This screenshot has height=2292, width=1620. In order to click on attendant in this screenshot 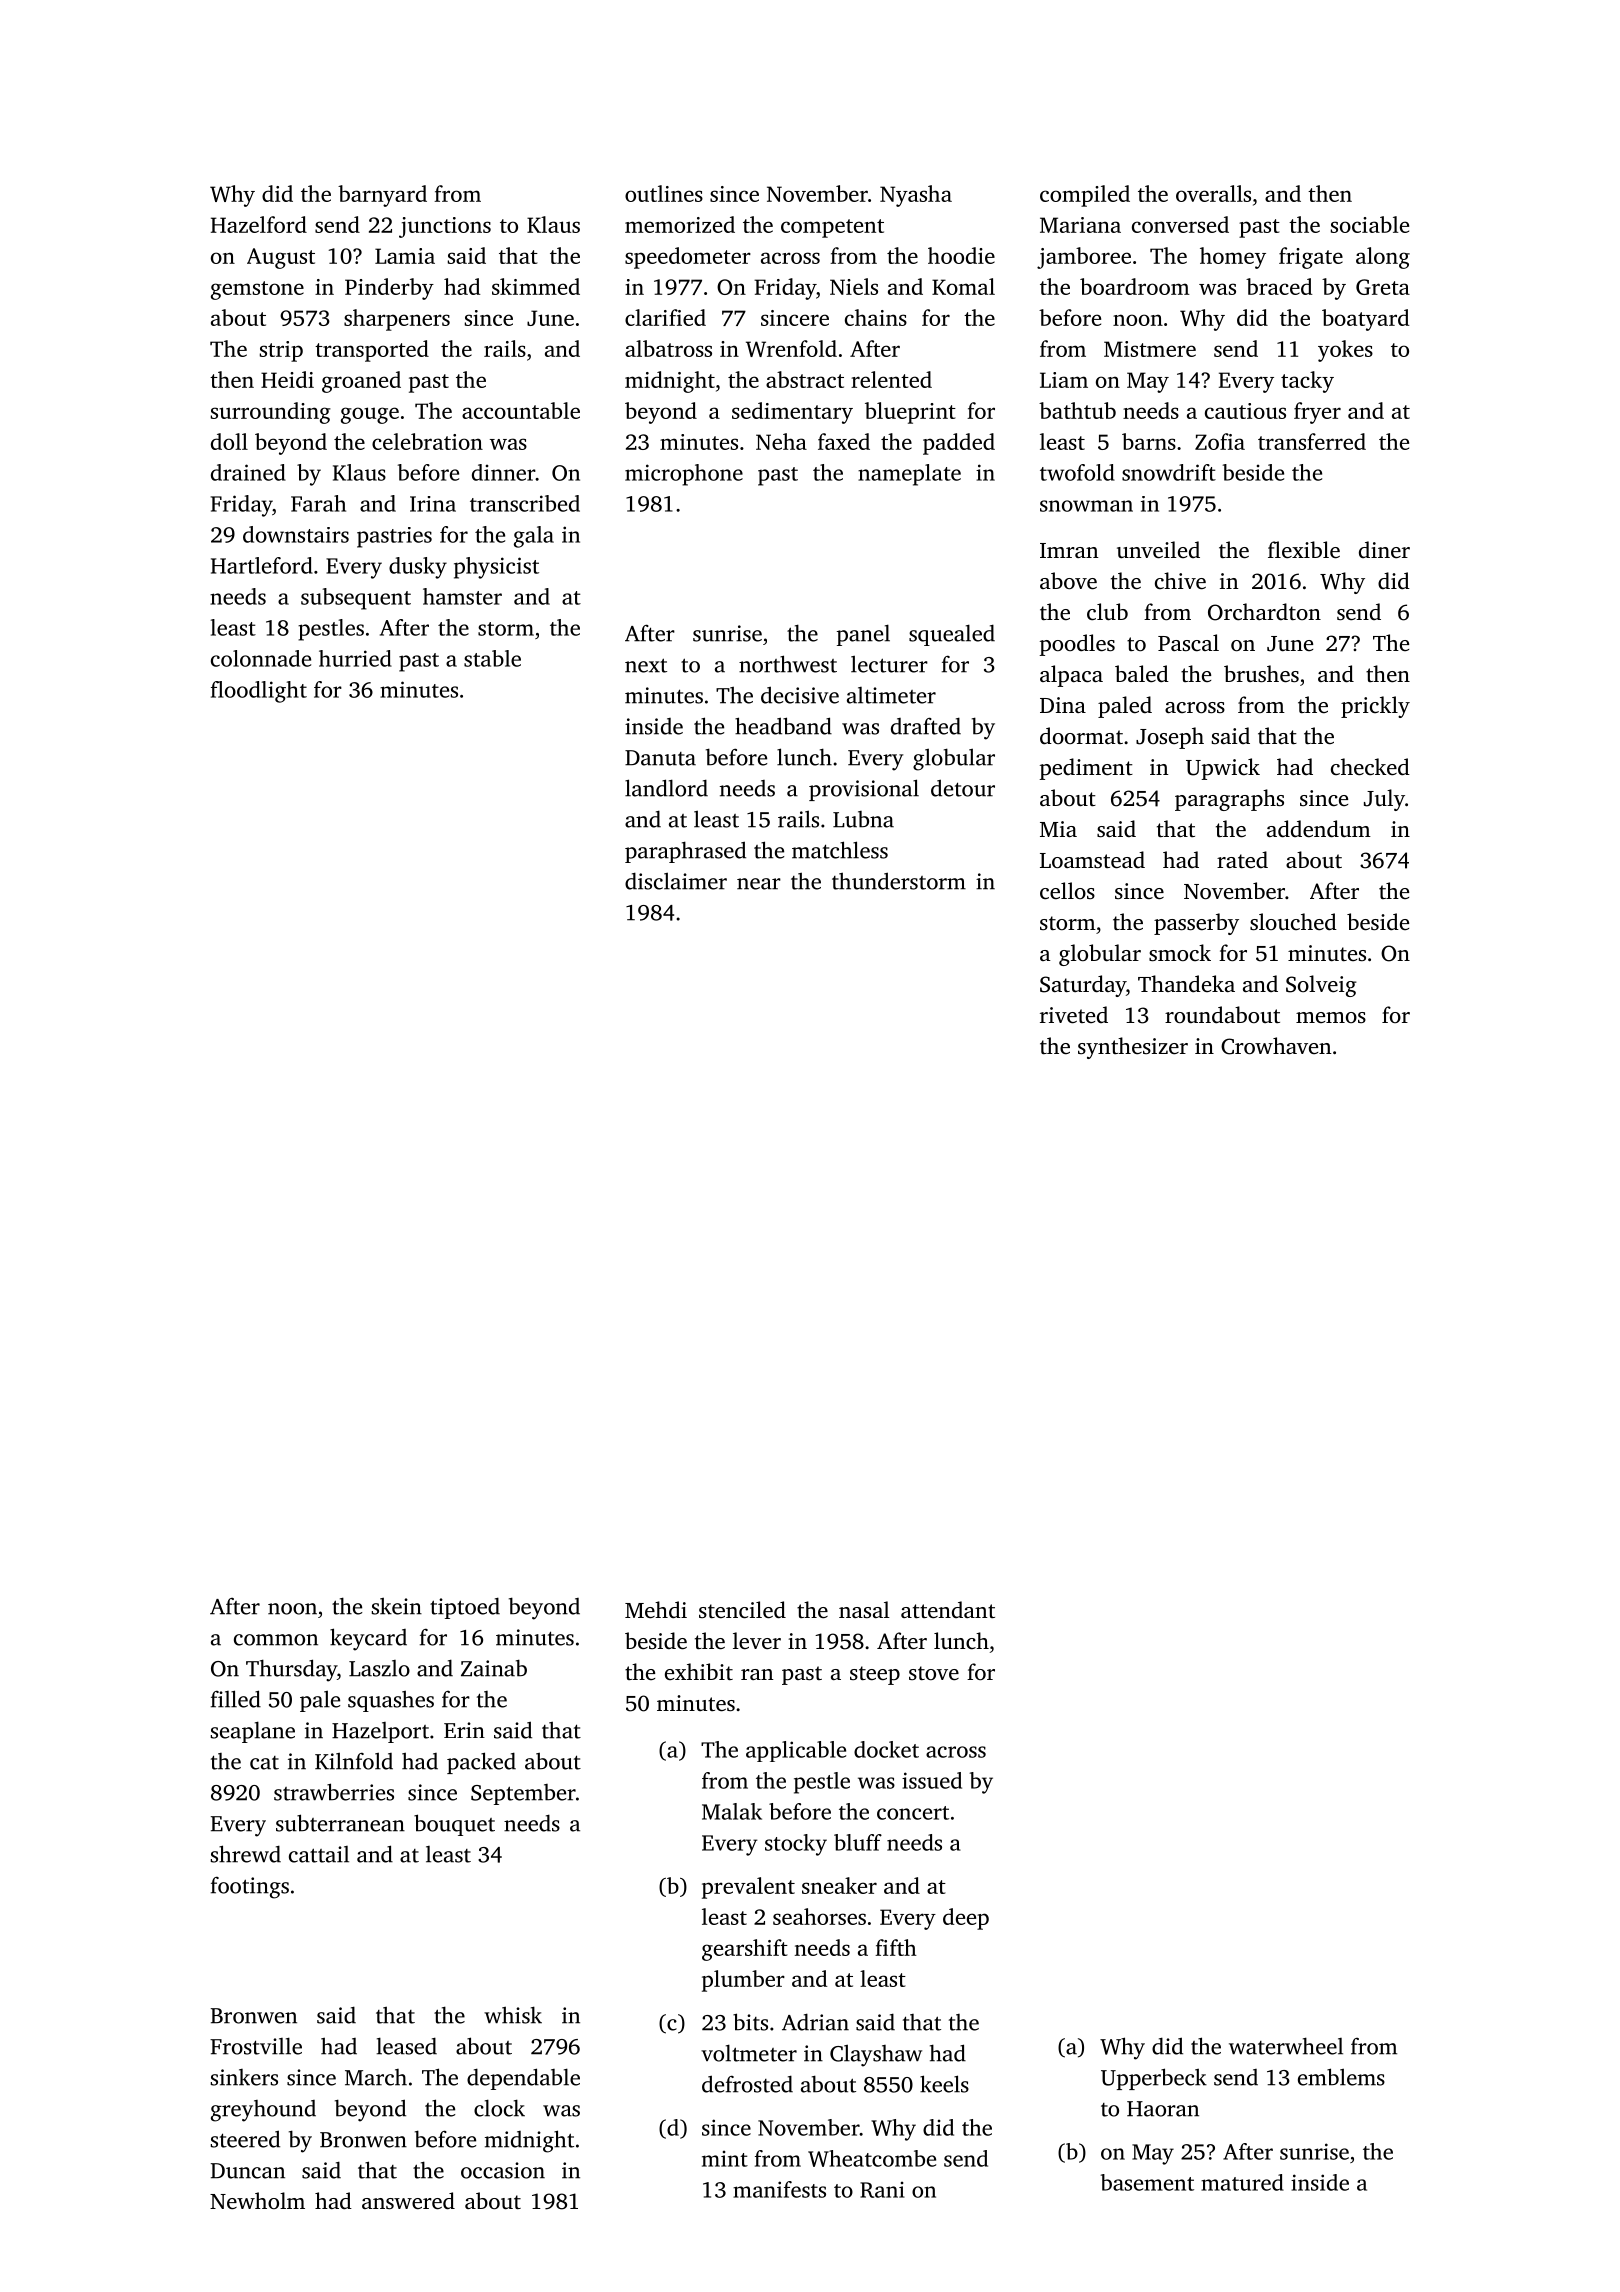, I will do `click(948, 1610)`.
